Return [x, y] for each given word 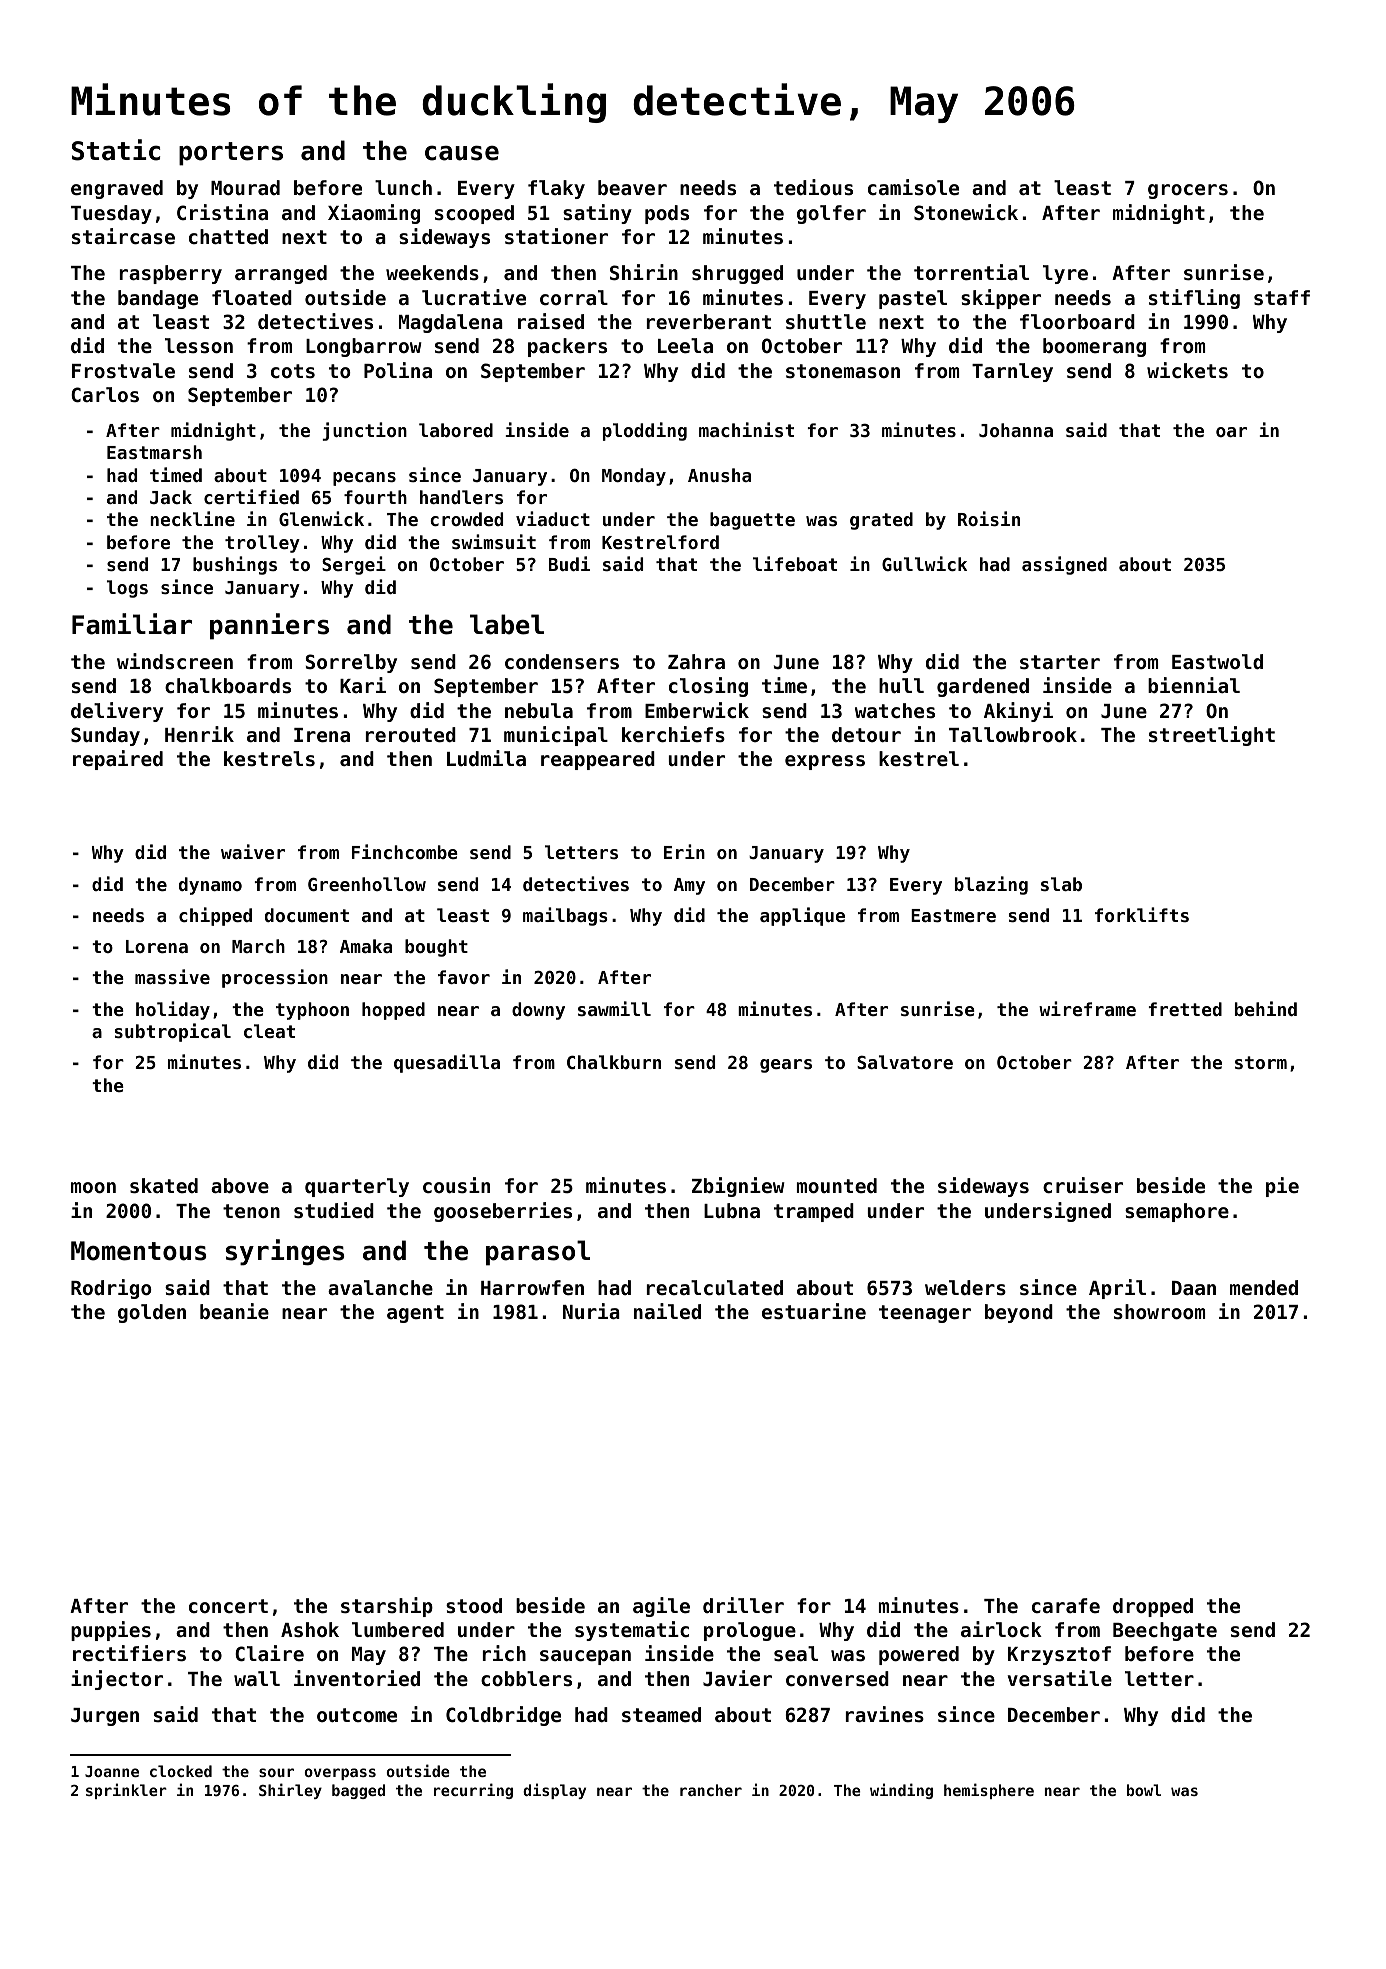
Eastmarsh [154, 452]
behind [1266, 1008]
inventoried [357, 1678]
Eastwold [1217, 661]
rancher [711, 1790]
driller [743, 1605]
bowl [1144, 1790]
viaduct [553, 518]
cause [462, 153]
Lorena [157, 946]
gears [786, 1066]
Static [116, 150]
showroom [1159, 1311]
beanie [234, 1311]
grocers [1188, 191]
